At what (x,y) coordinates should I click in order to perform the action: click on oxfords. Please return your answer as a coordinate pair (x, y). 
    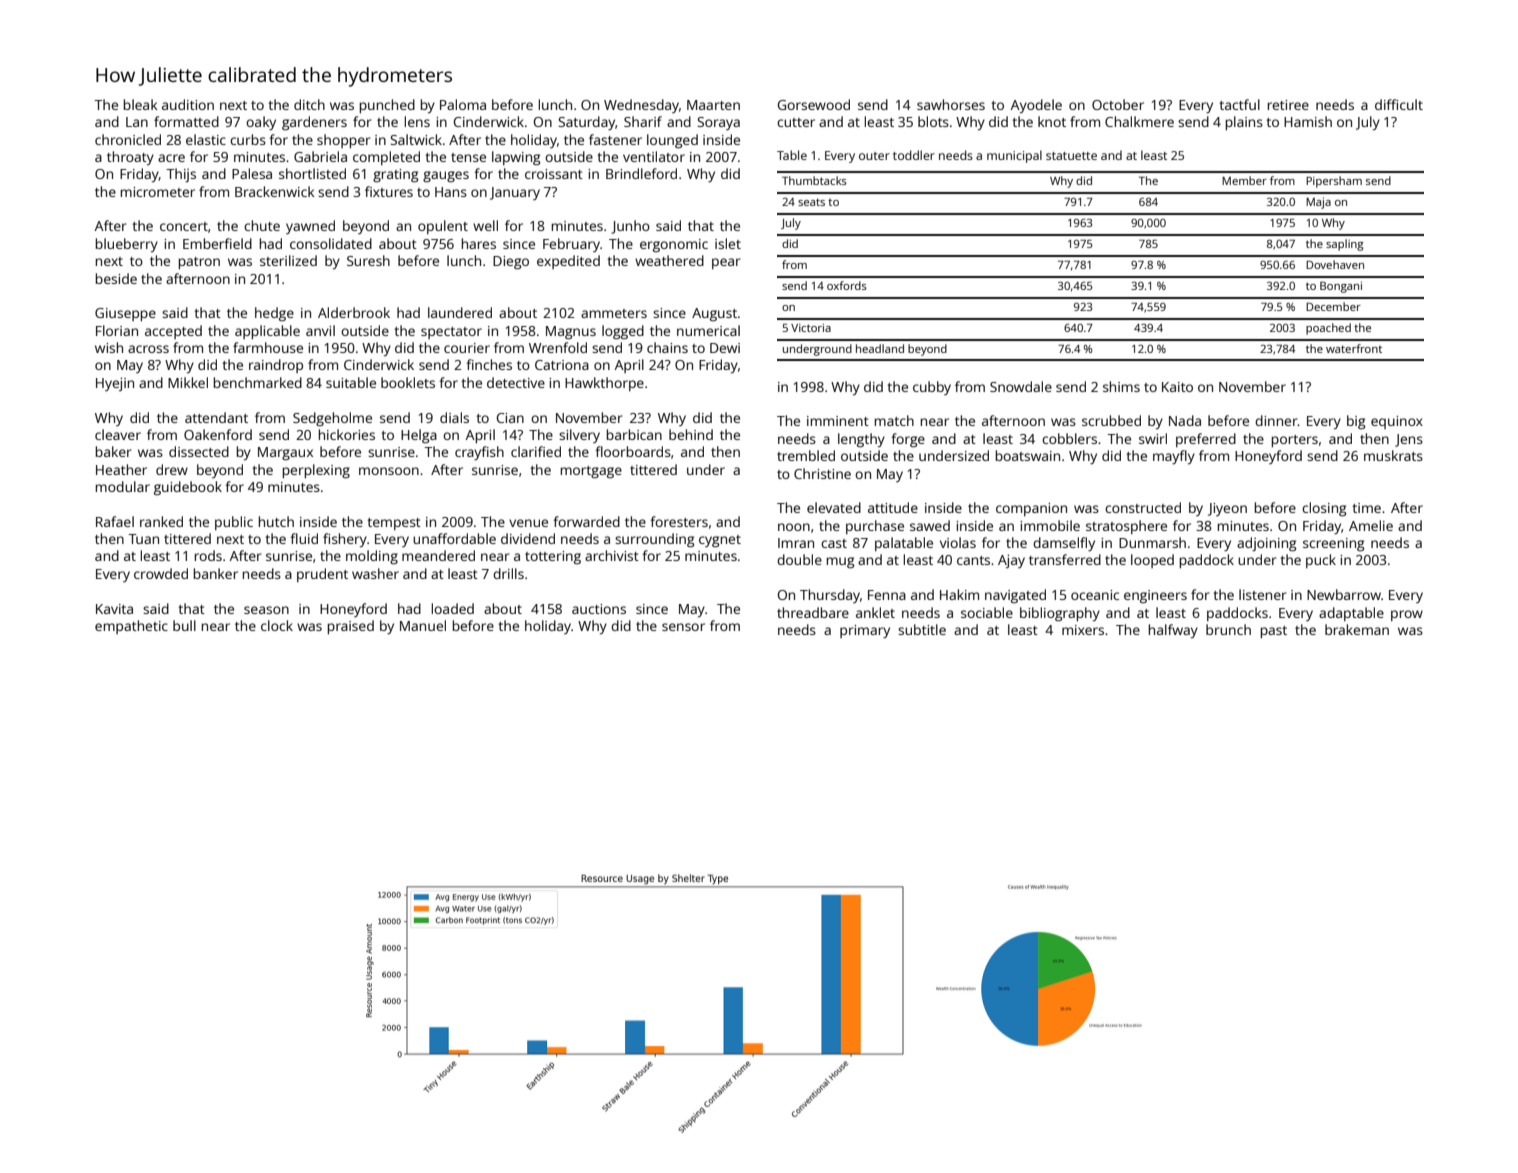
    Looking at the image, I should click on (847, 285).
